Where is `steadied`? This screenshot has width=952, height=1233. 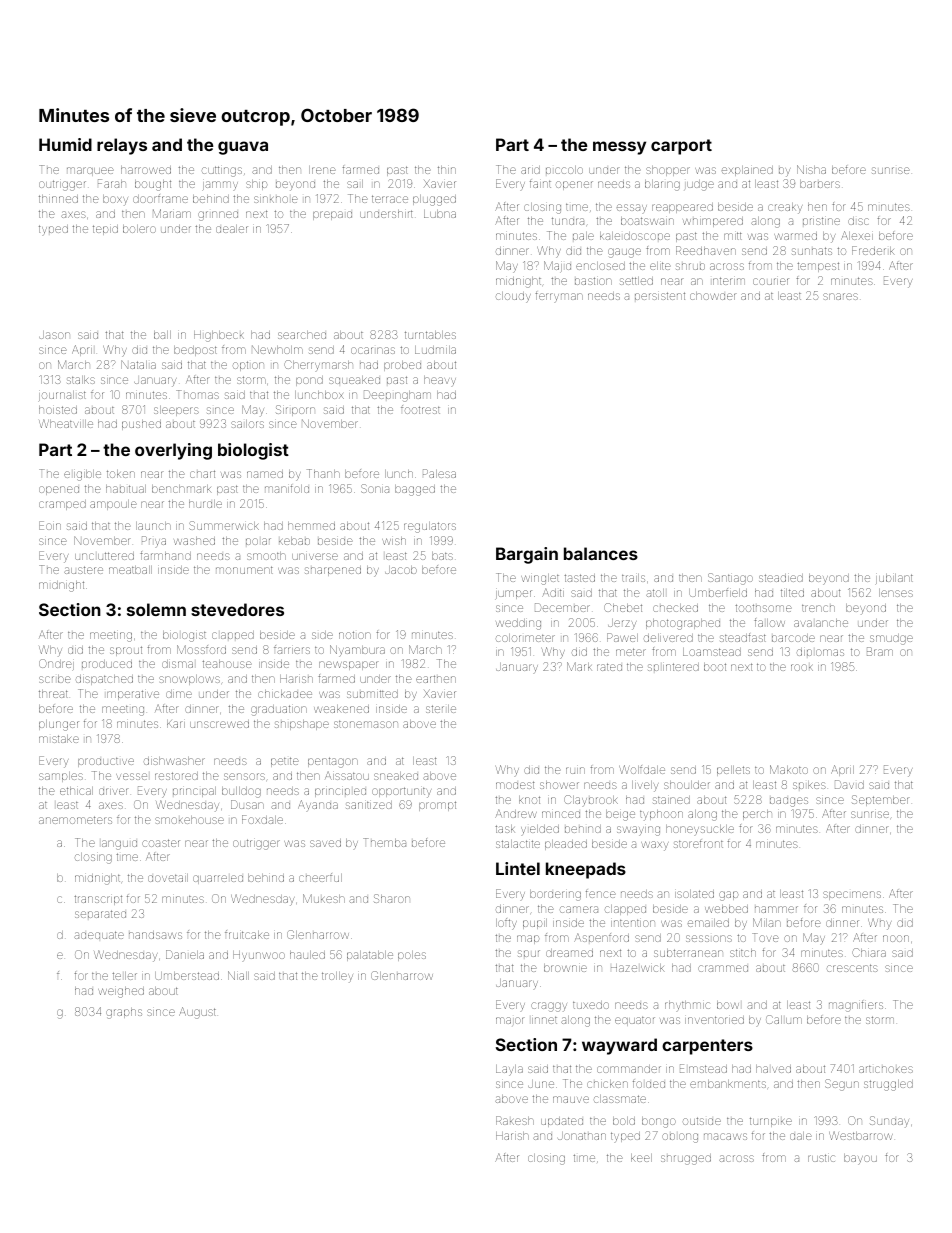
steadied is located at coordinates (781, 578).
